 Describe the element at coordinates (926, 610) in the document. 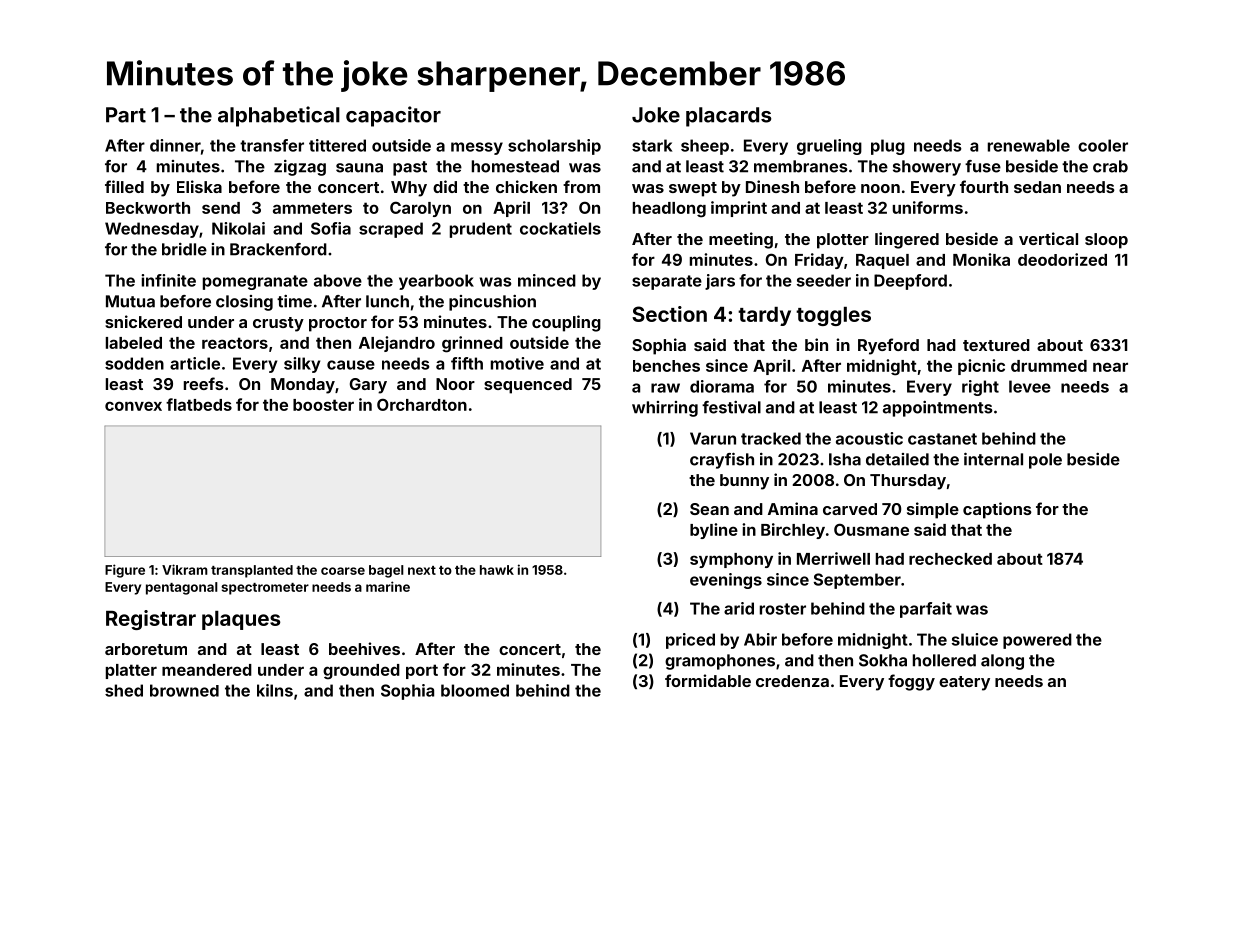

I see `parfait` at that location.
